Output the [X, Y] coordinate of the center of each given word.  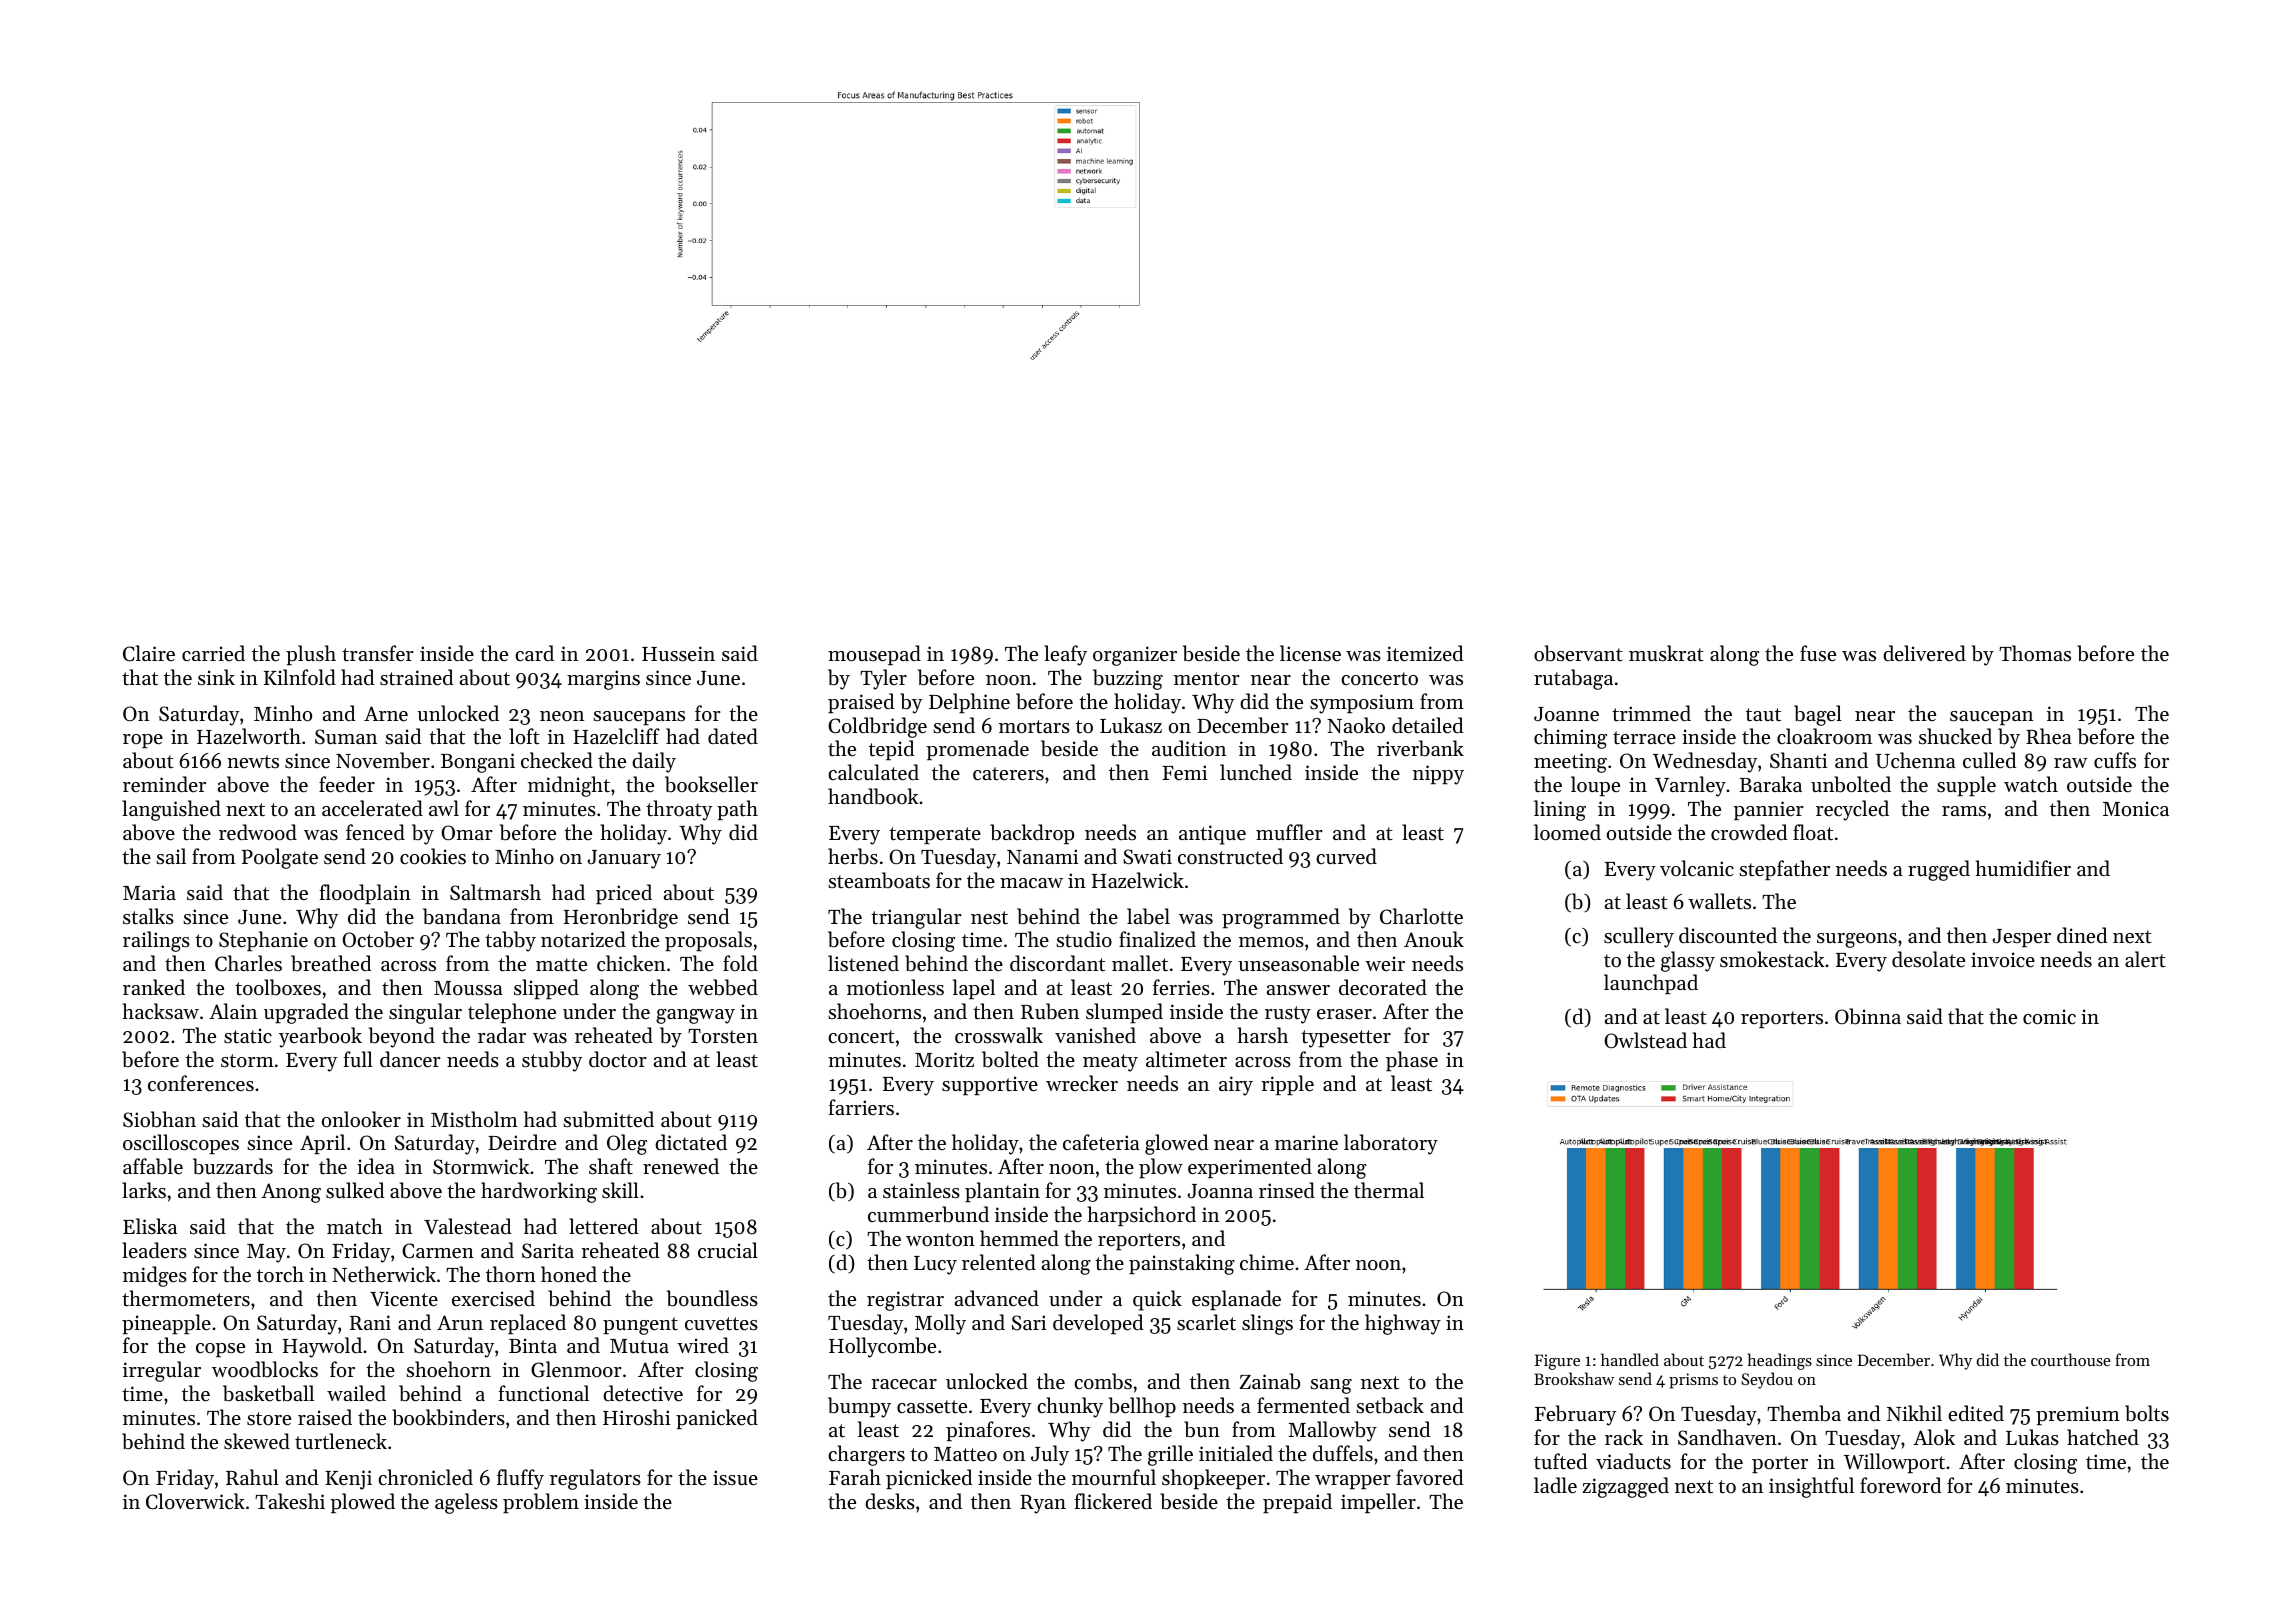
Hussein [678, 654]
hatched [2103, 1437]
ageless [466, 1503]
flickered [1113, 1501]
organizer [1135, 656]
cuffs [2115, 760]
